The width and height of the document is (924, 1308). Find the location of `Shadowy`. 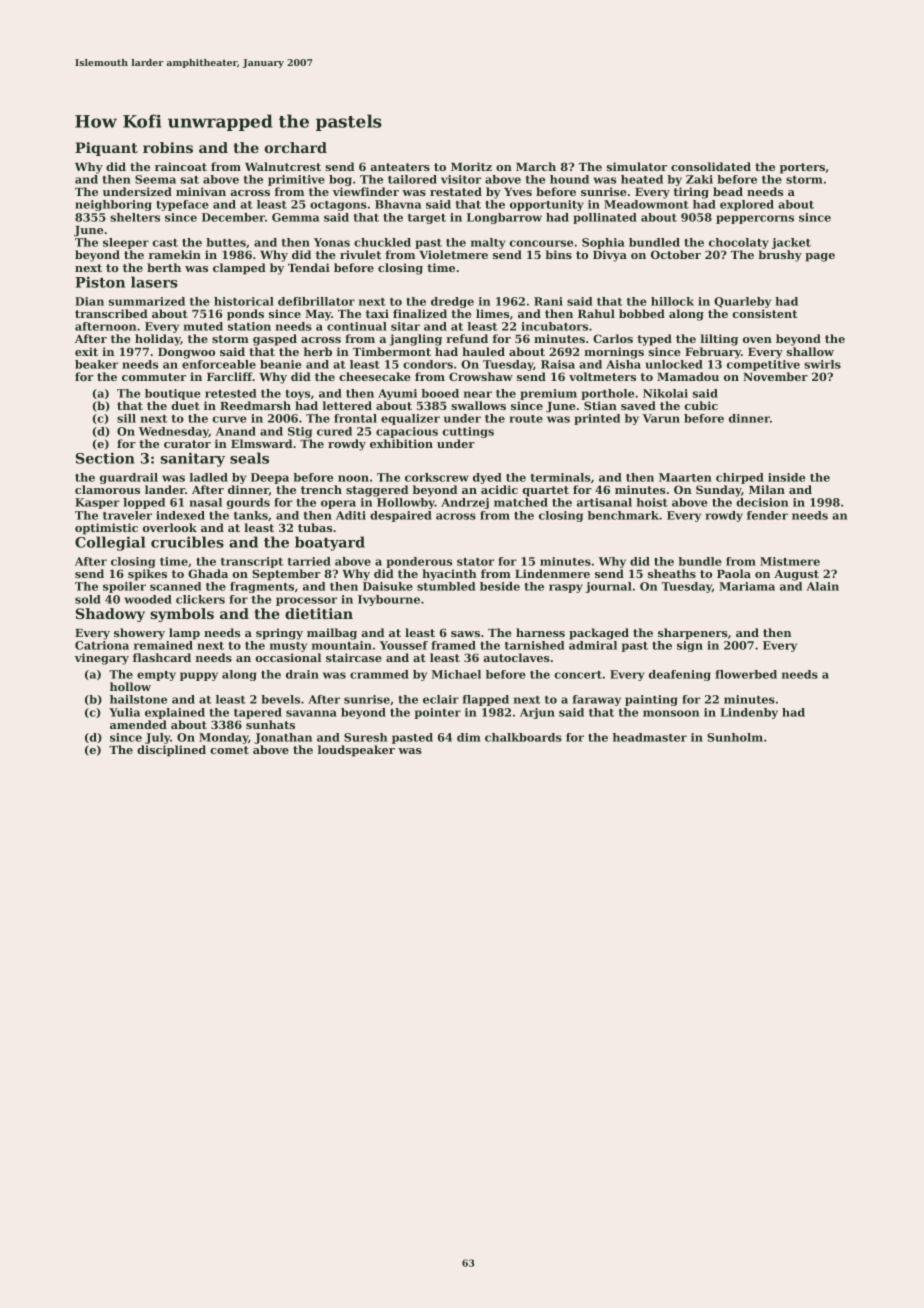

Shadowy is located at coordinates (110, 615).
